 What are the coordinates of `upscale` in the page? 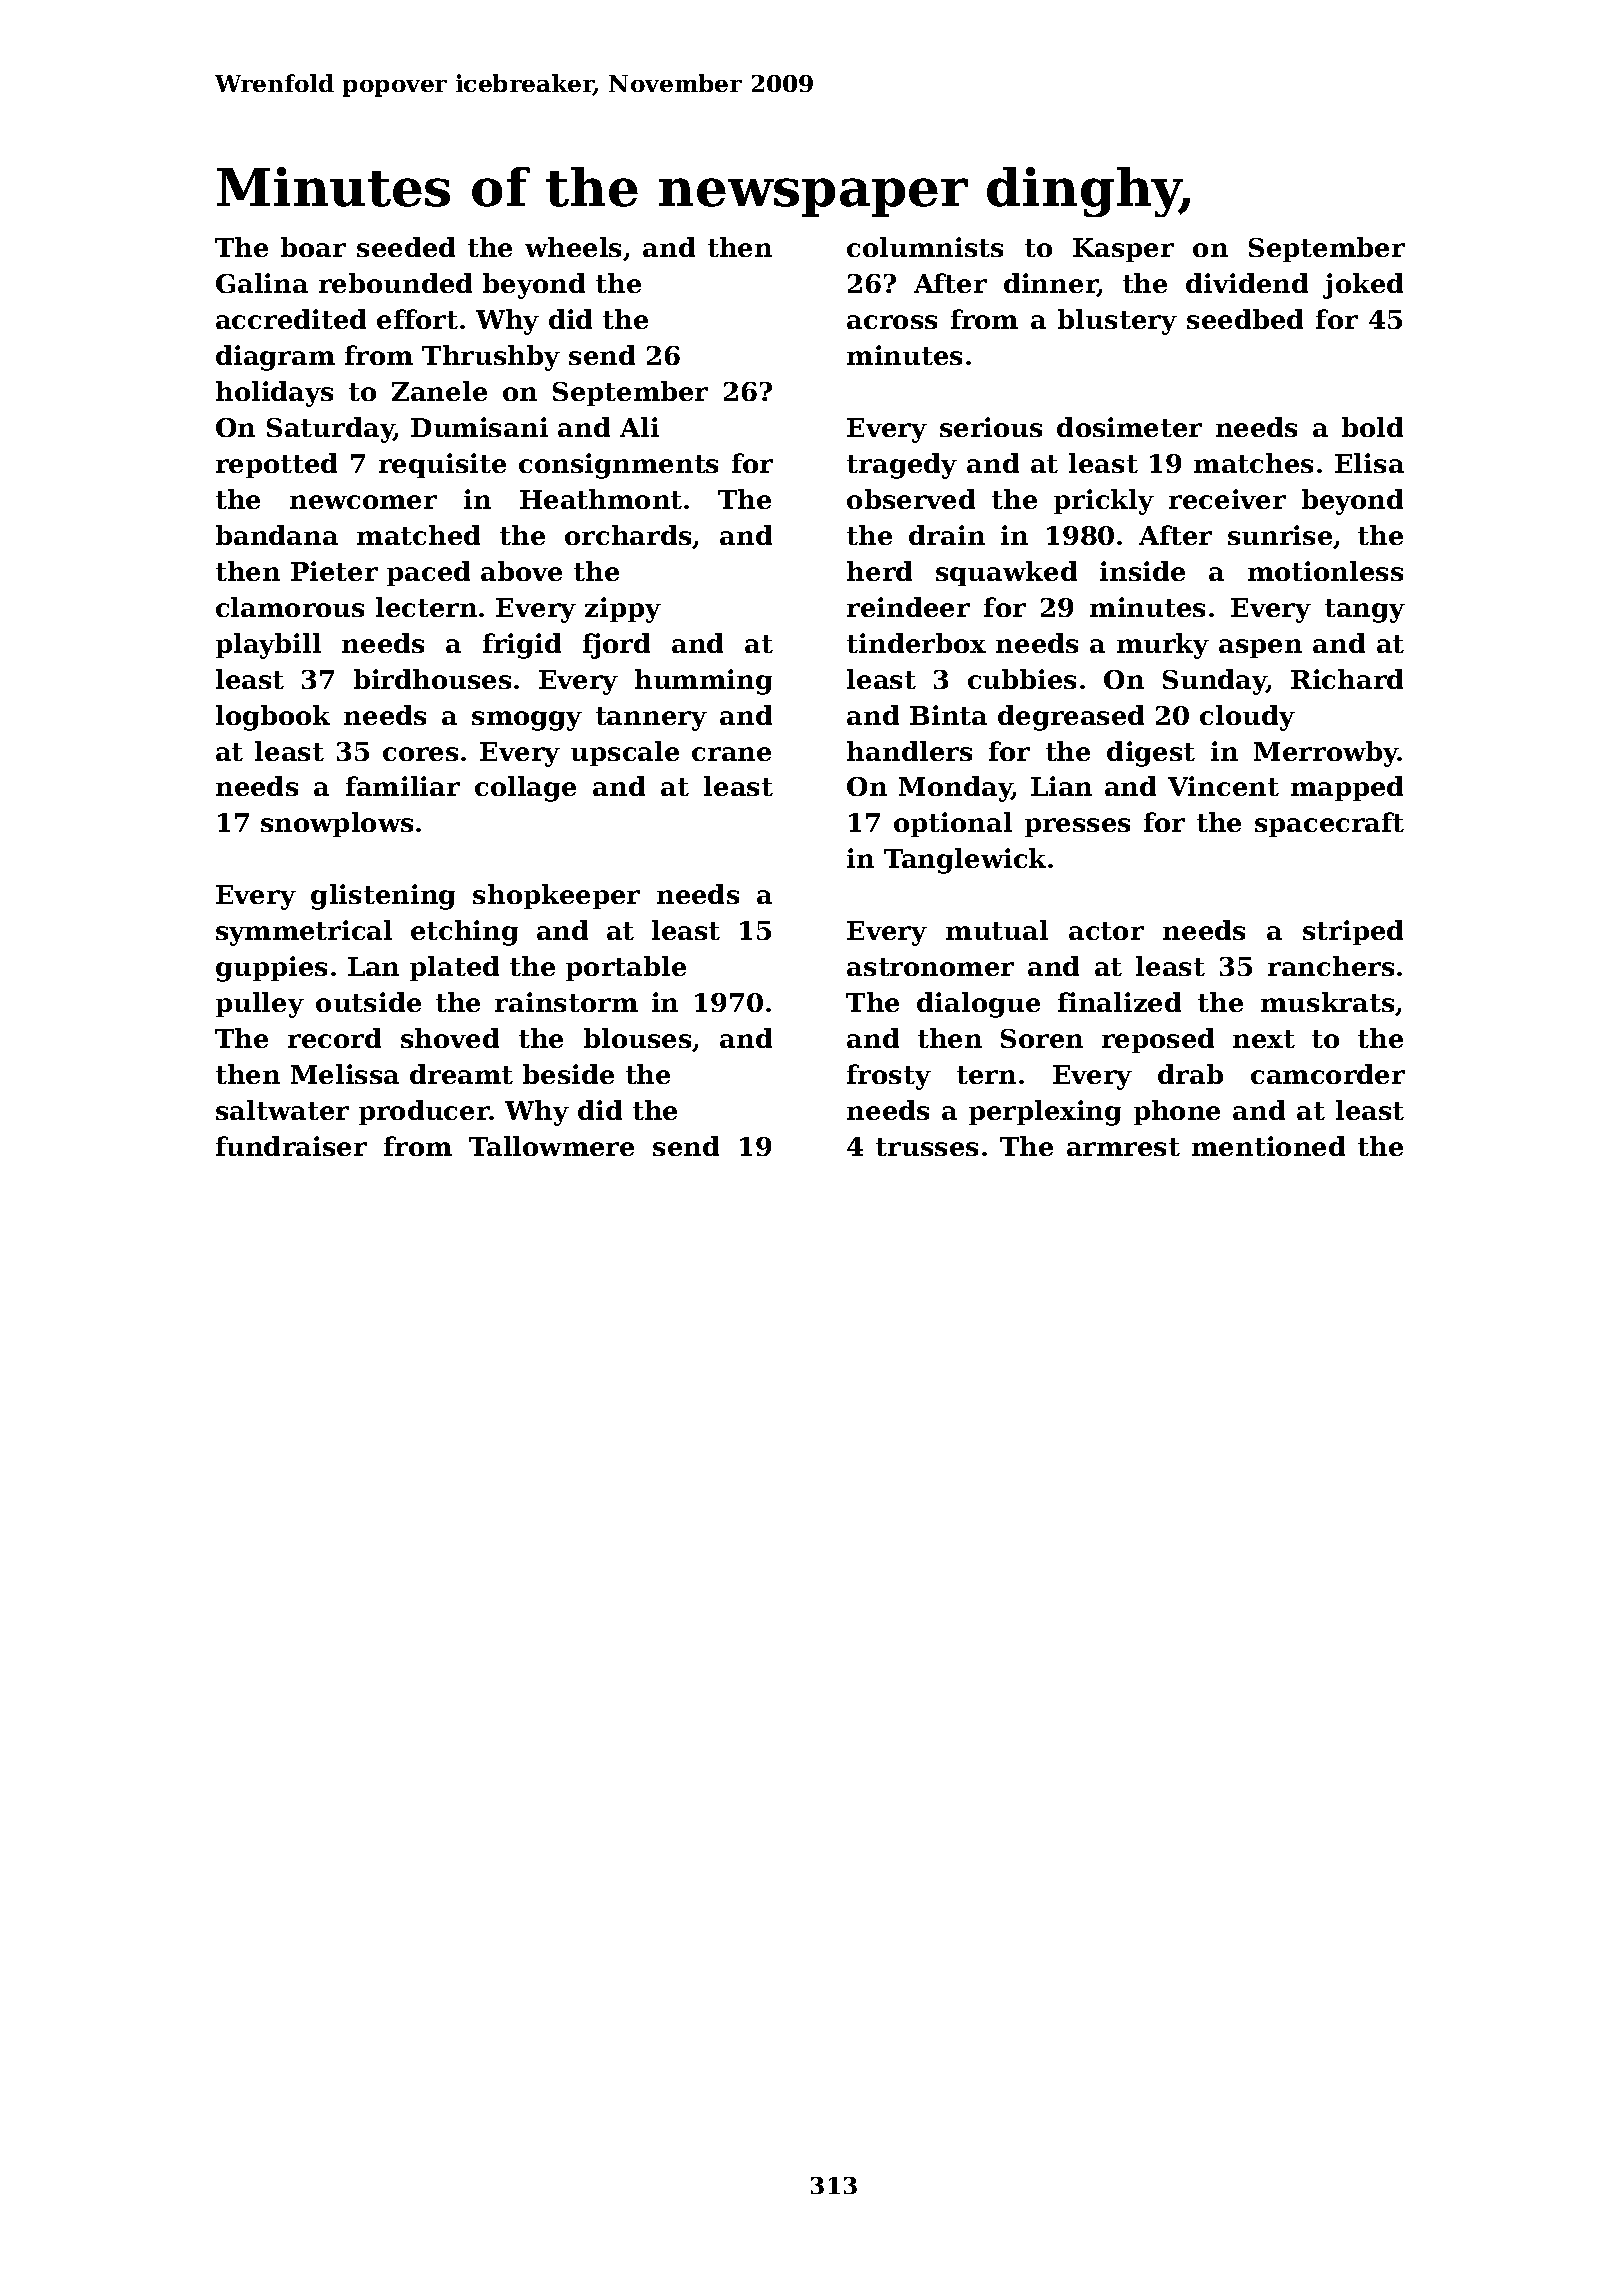 It's located at (625, 753).
